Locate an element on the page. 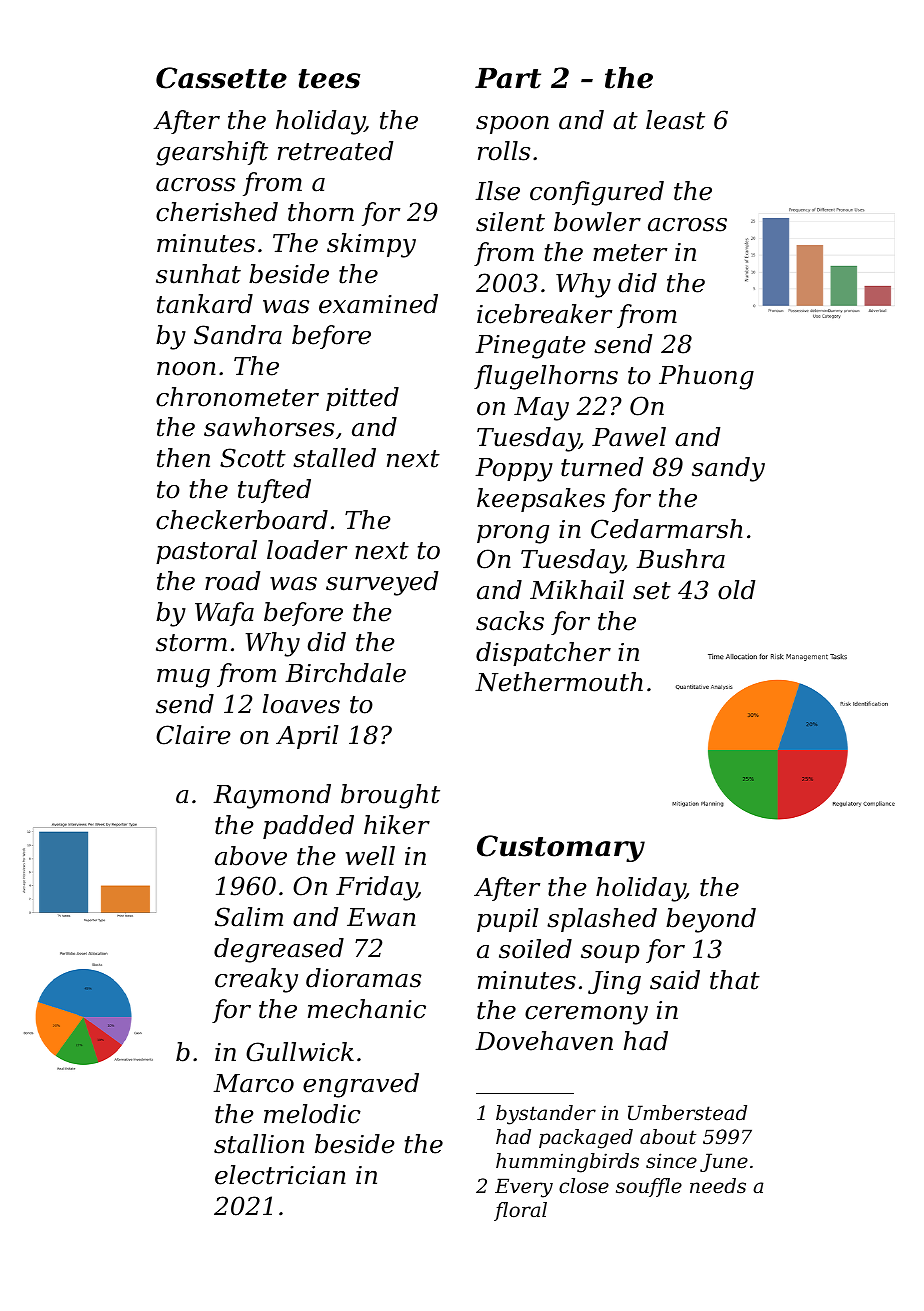 This document has height=1311, width=924. pastoral is located at coordinates (206, 552).
